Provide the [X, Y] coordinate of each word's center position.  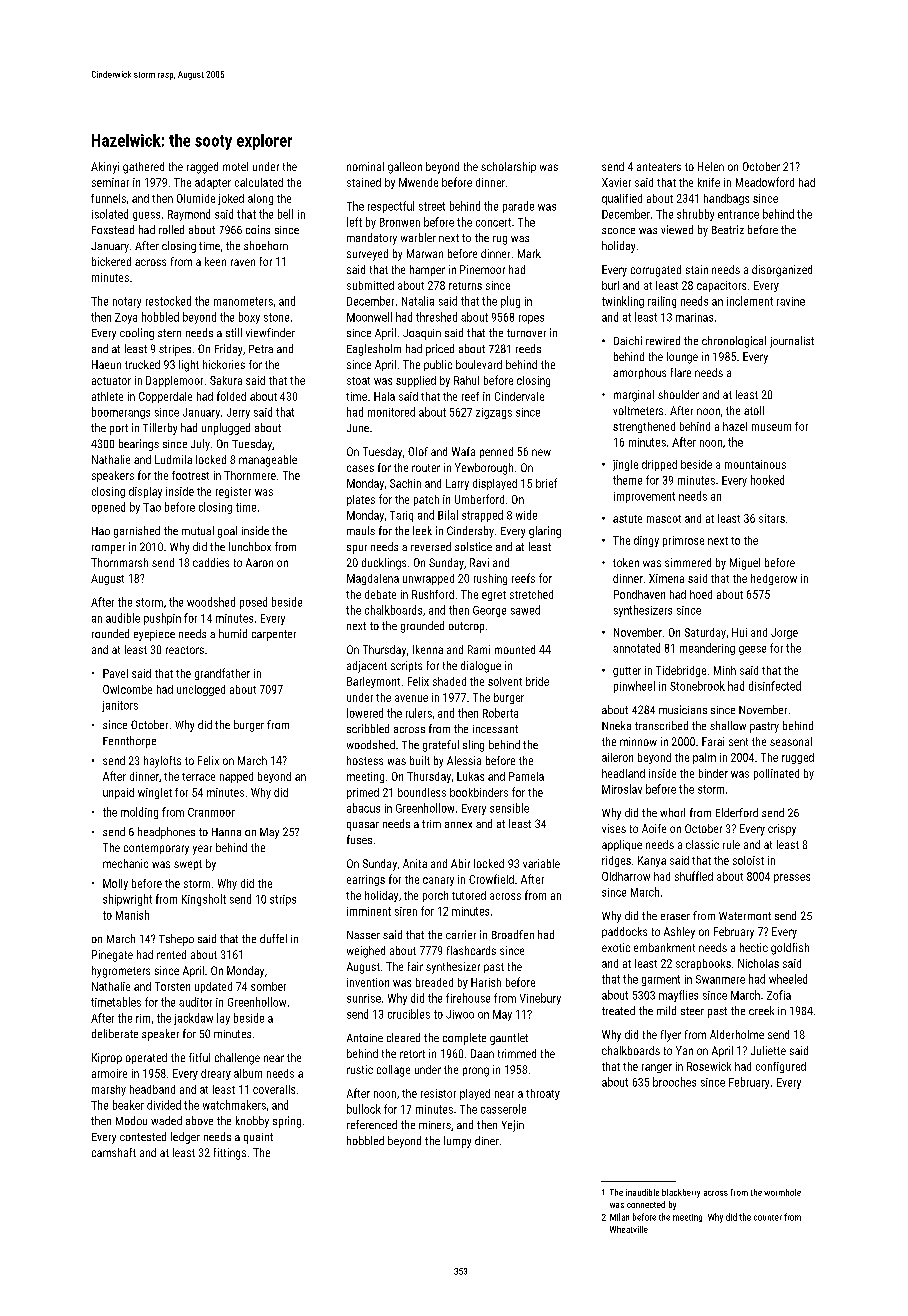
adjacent [367, 667]
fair [415, 966]
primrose [683, 541]
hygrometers [121, 972]
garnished [137, 532]
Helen [711, 166]
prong [476, 1072]
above [199, 1120]
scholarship [508, 167]
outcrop [466, 627]
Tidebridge [681, 671]
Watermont [745, 916]
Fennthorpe [129, 742]
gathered [143, 168]
